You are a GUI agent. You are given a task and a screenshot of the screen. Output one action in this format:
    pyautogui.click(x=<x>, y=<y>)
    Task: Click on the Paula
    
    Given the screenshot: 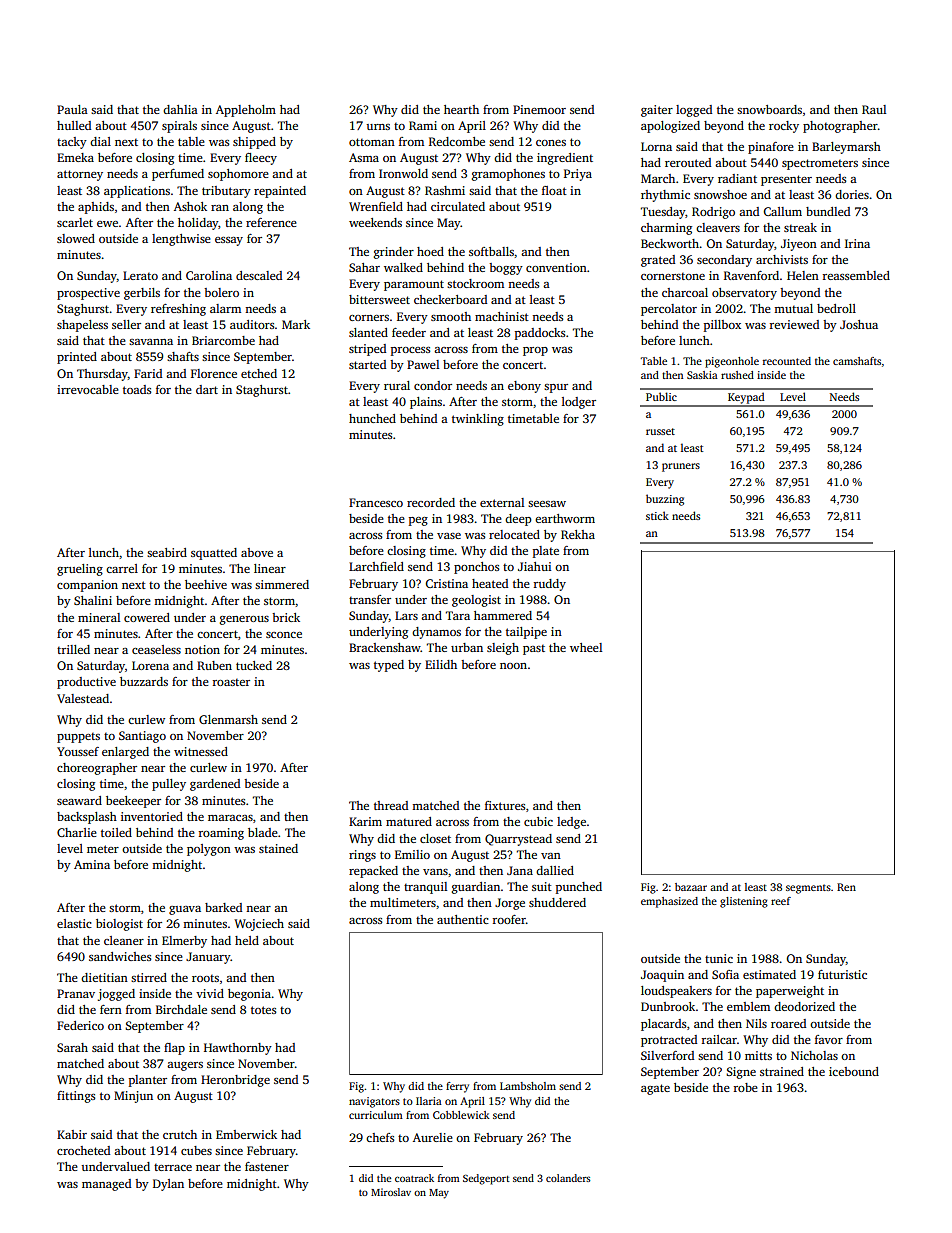 What is the action you would take?
    pyautogui.click(x=72, y=109)
